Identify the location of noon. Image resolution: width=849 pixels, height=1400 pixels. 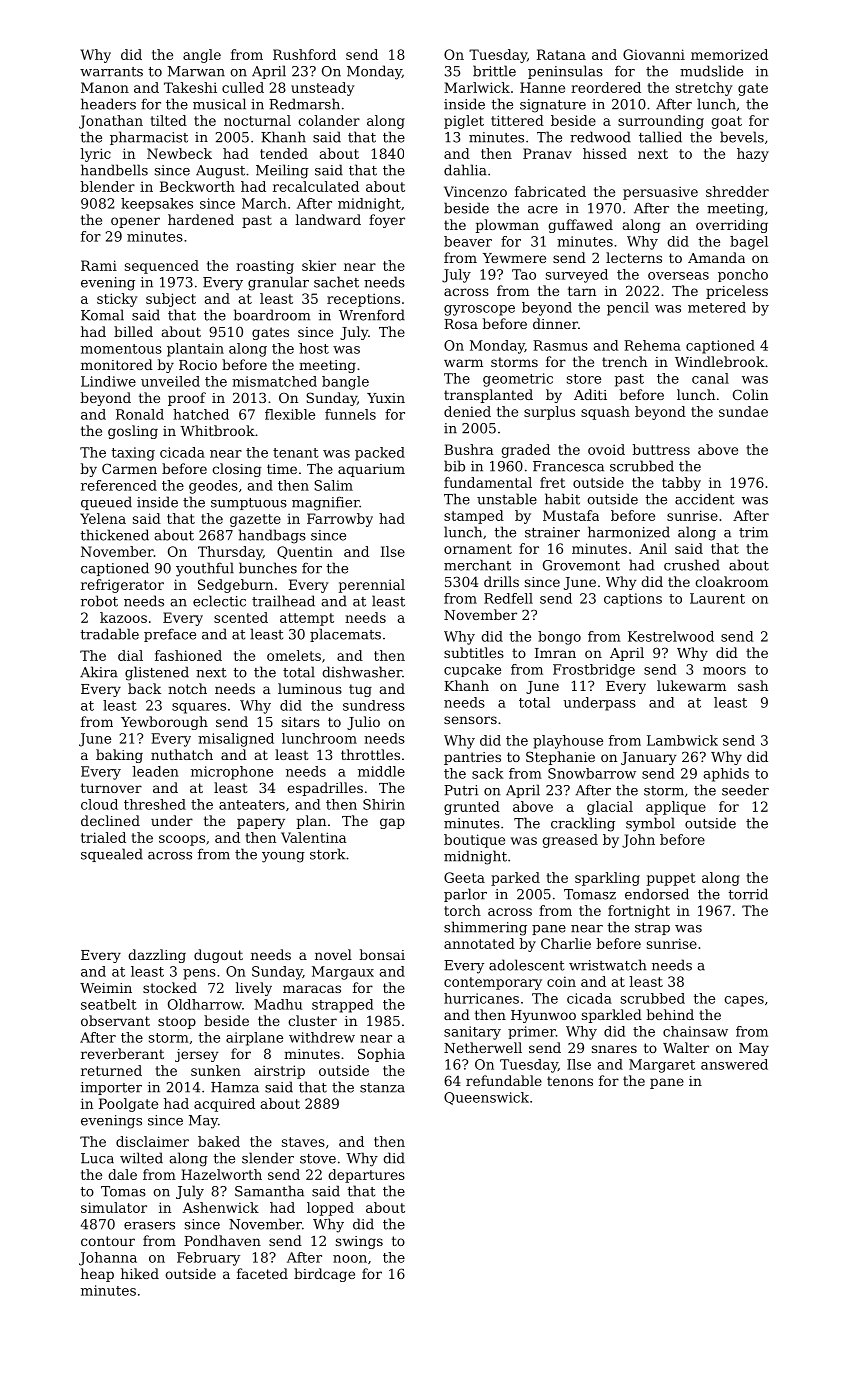
(350, 1259).
